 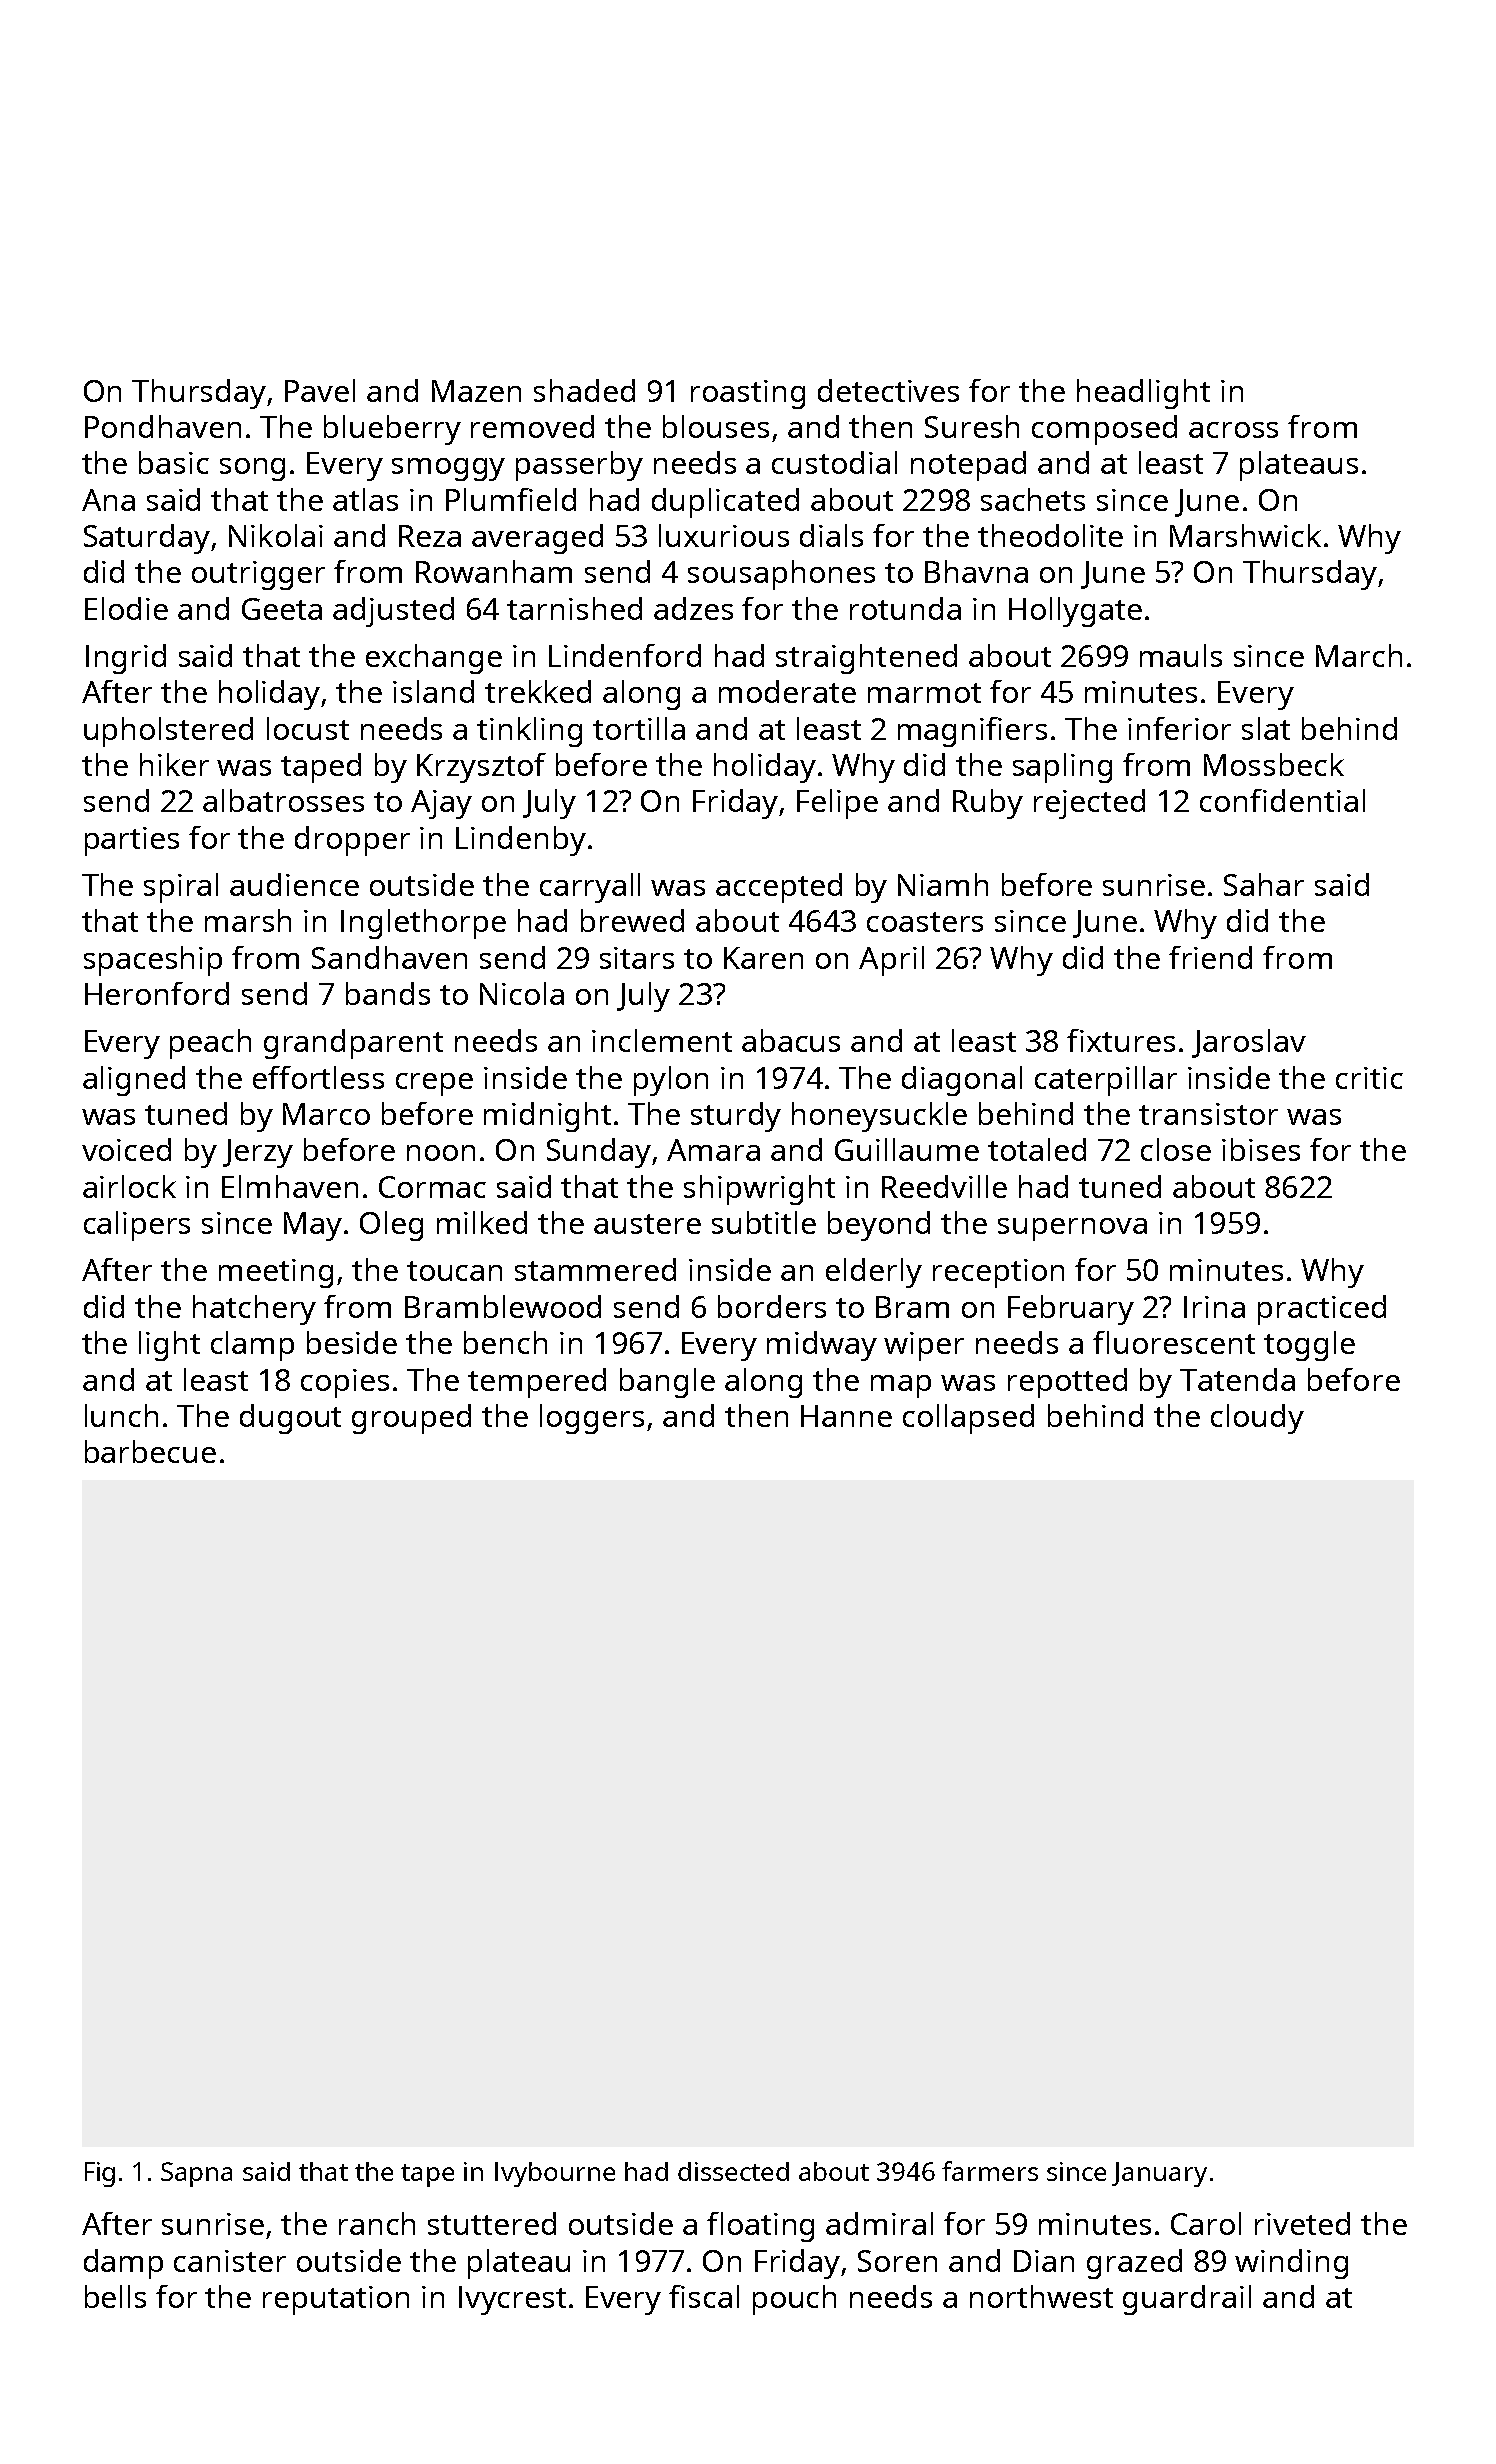 I want to click on January, so click(x=1159, y=2174).
